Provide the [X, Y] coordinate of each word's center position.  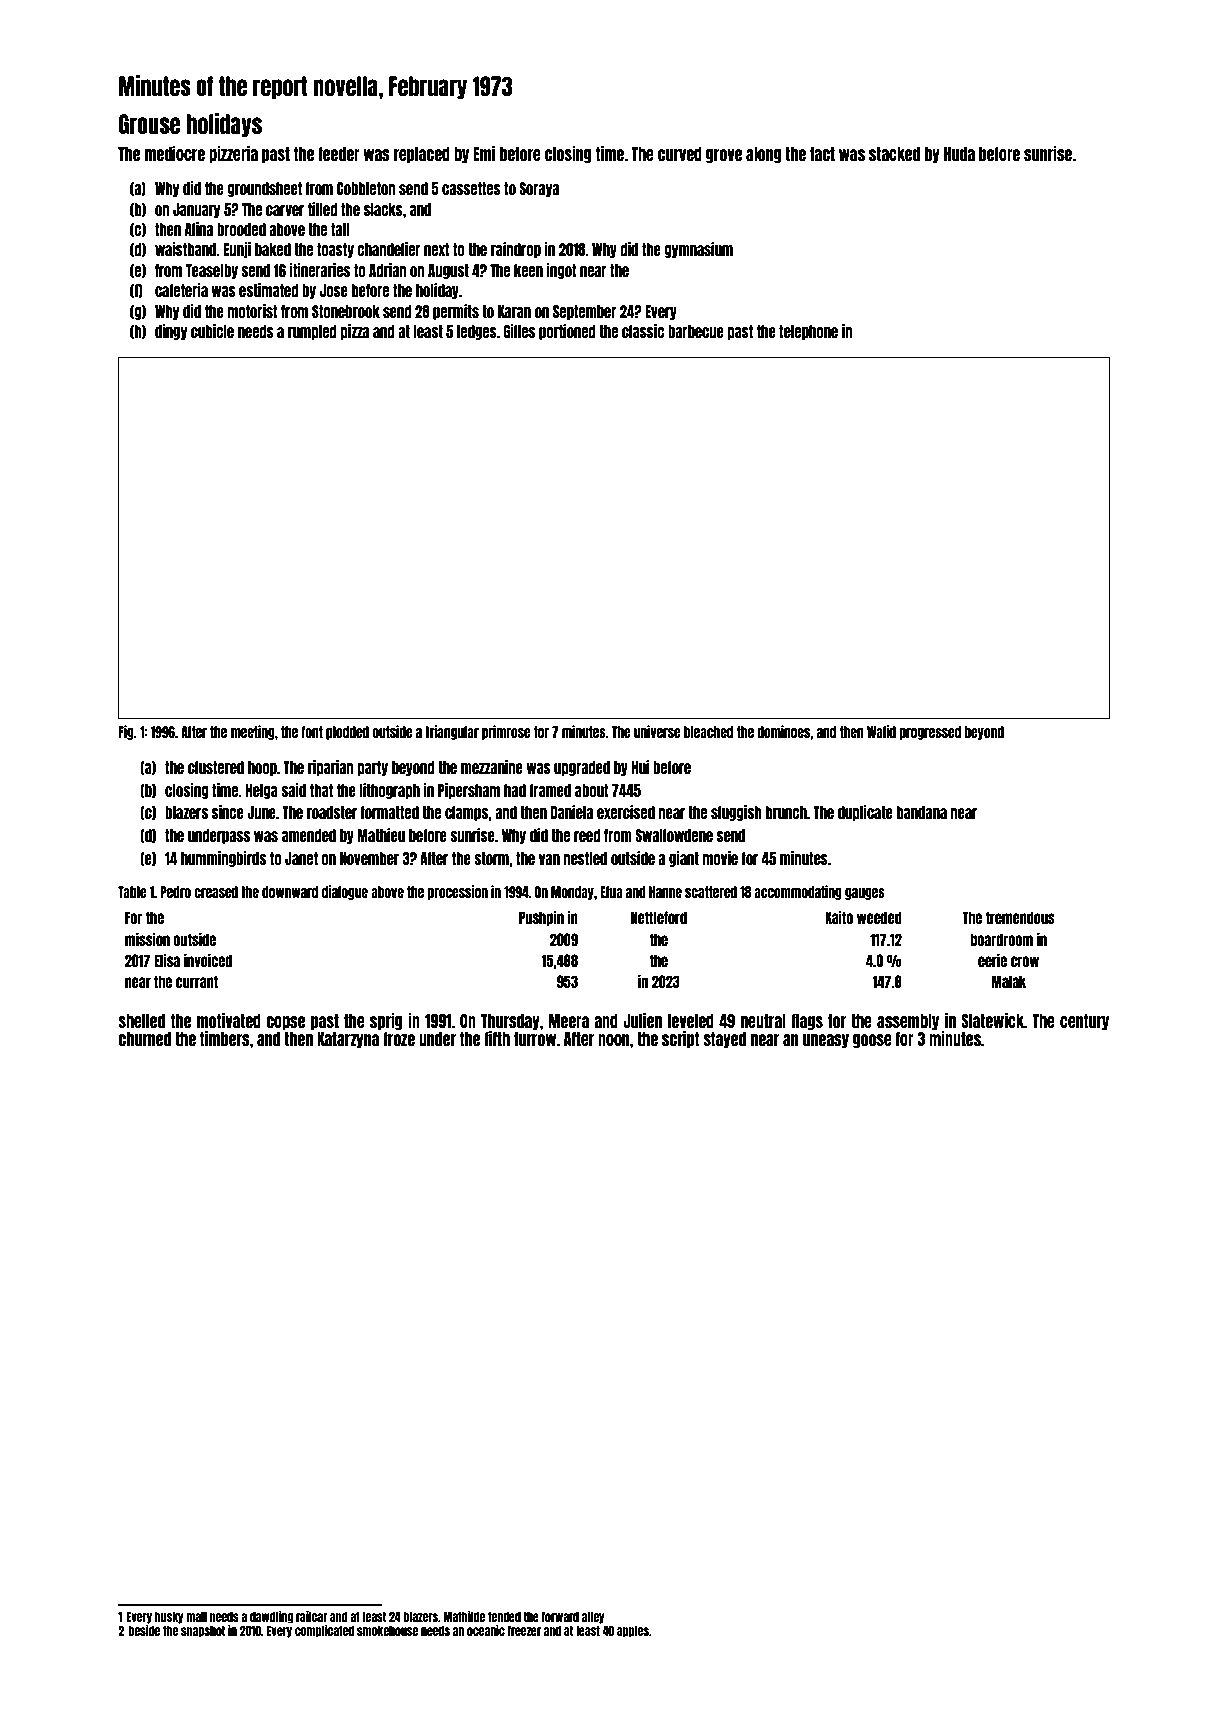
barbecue [696, 331]
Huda [959, 154]
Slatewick [992, 1020]
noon [614, 1040]
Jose [334, 290]
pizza [355, 332]
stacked [894, 154]
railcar [312, 1616]
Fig [126, 732]
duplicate [865, 813]
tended [504, 1616]
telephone [808, 332]
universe [657, 731]
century [1084, 1022]
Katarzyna [348, 1040]
